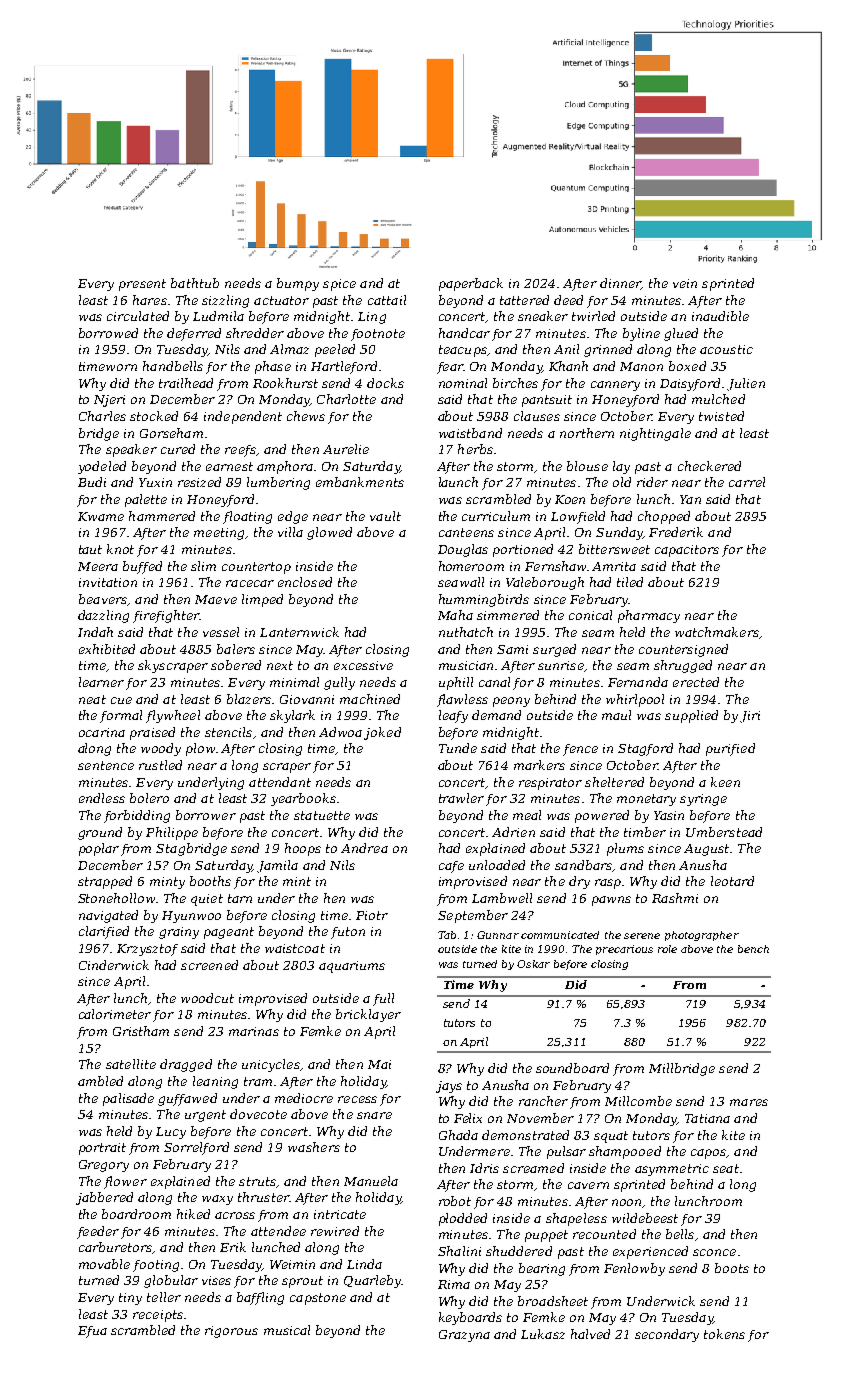  What do you see at coordinates (461, 798) in the screenshot?
I see `trawler` at bounding box center [461, 798].
